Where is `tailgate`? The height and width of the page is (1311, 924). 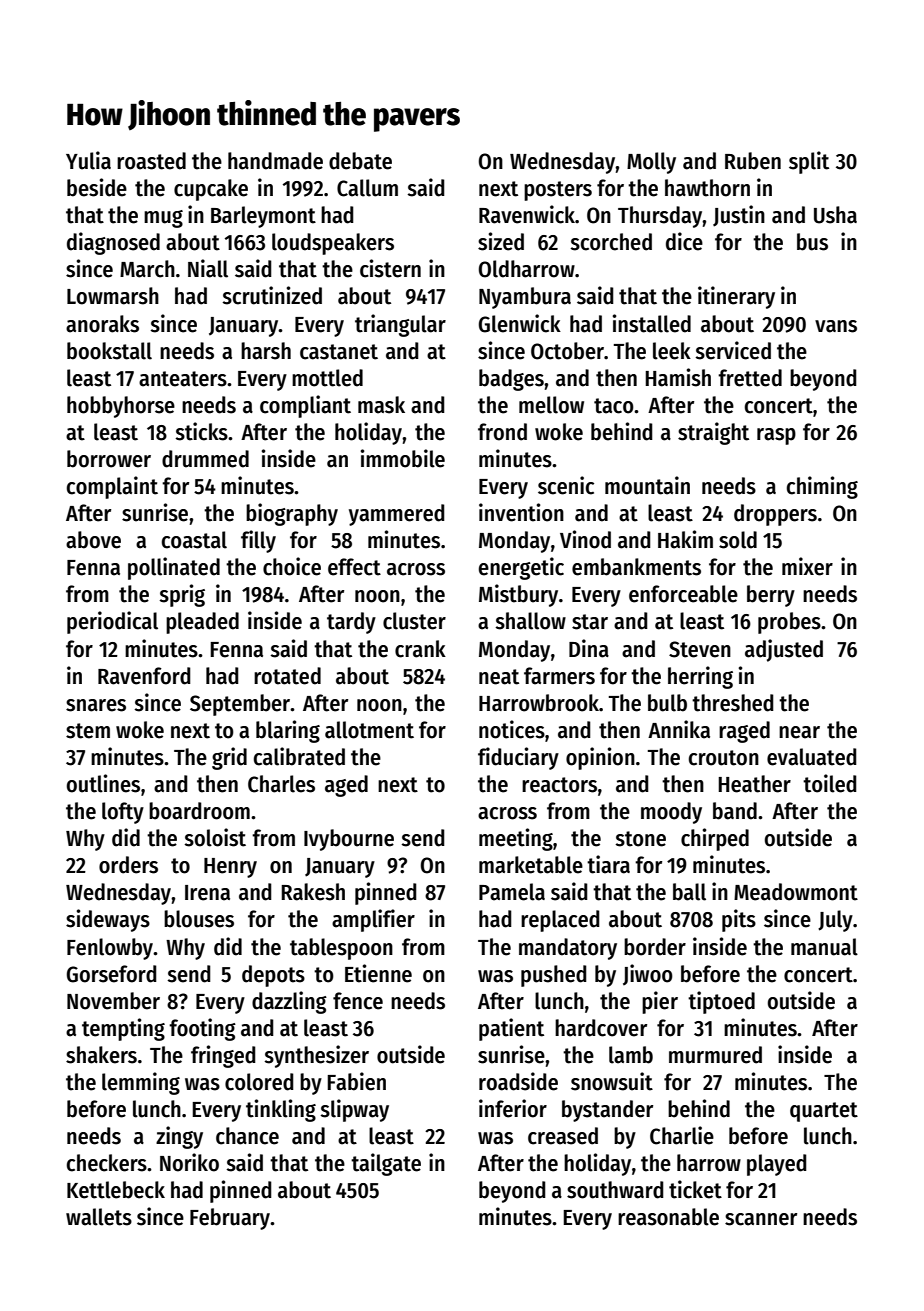 tailgate is located at coordinates (386, 1164).
